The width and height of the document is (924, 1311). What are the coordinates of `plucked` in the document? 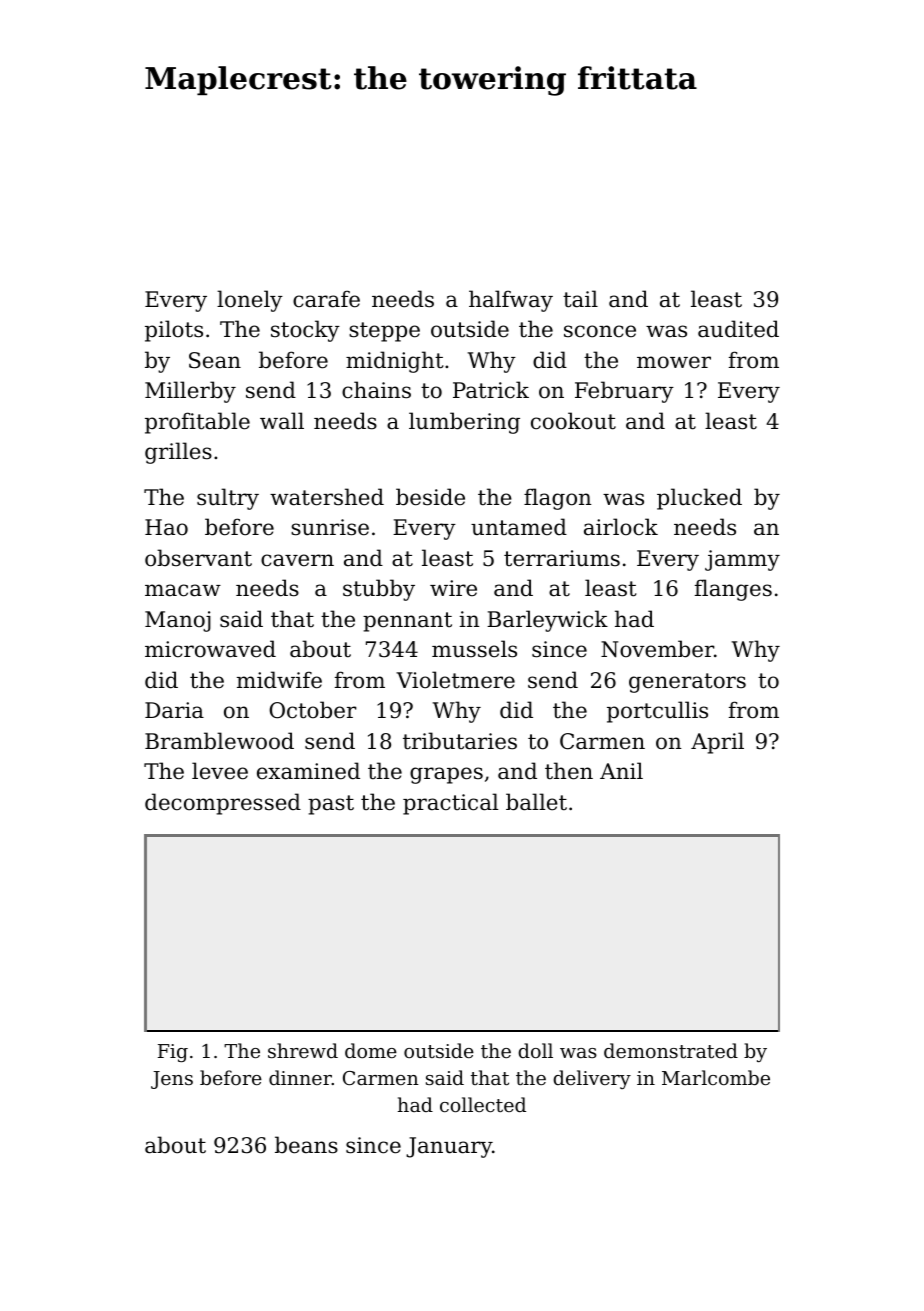 It's located at (699, 499).
